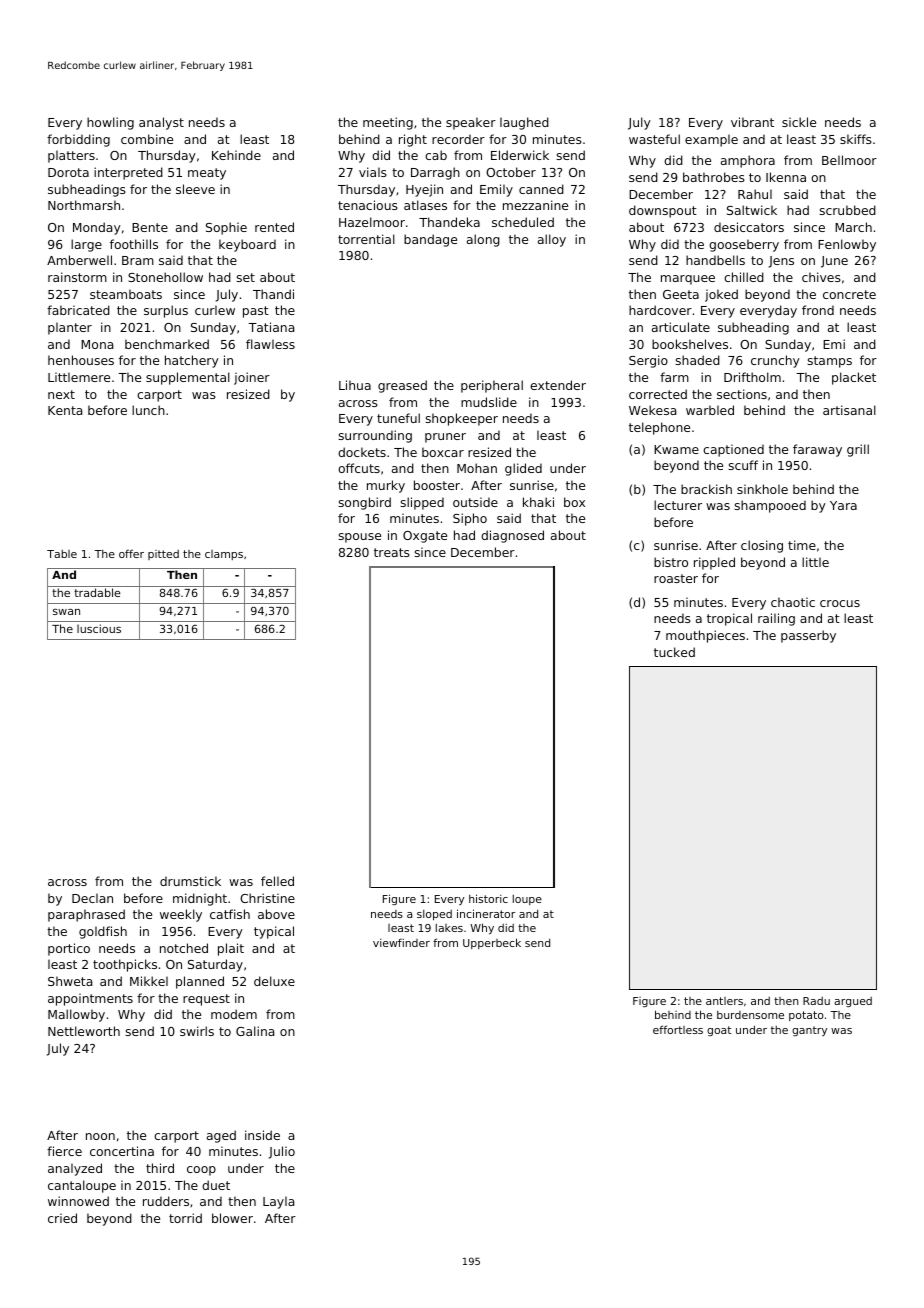 The image size is (924, 1308). What do you see at coordinates (724, 1001) in the document?
I see `antlers` at bounding box center [724, 1001].
